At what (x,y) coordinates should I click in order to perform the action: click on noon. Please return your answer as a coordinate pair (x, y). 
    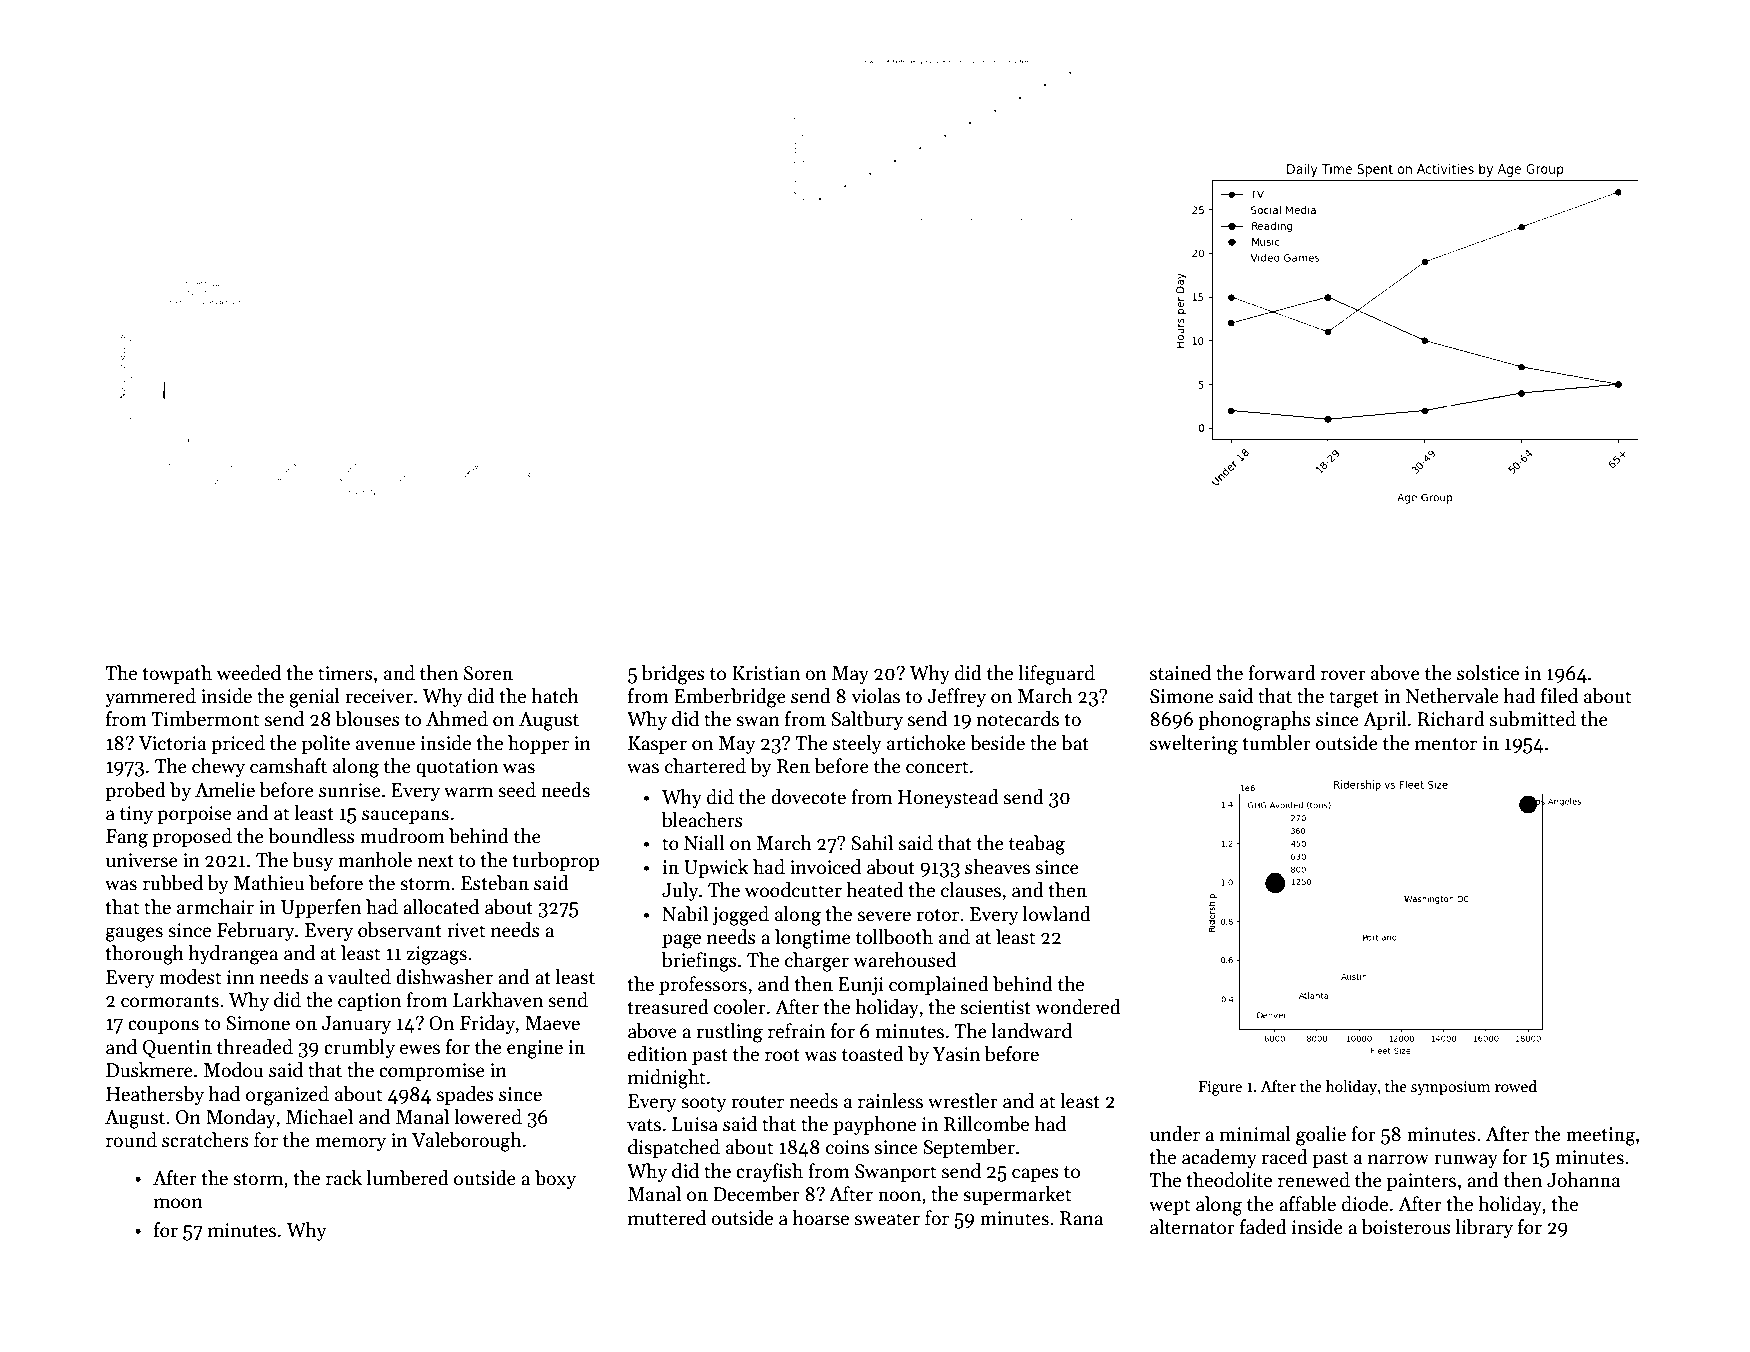
    Looking at the image, I should click on (899, 1196).
